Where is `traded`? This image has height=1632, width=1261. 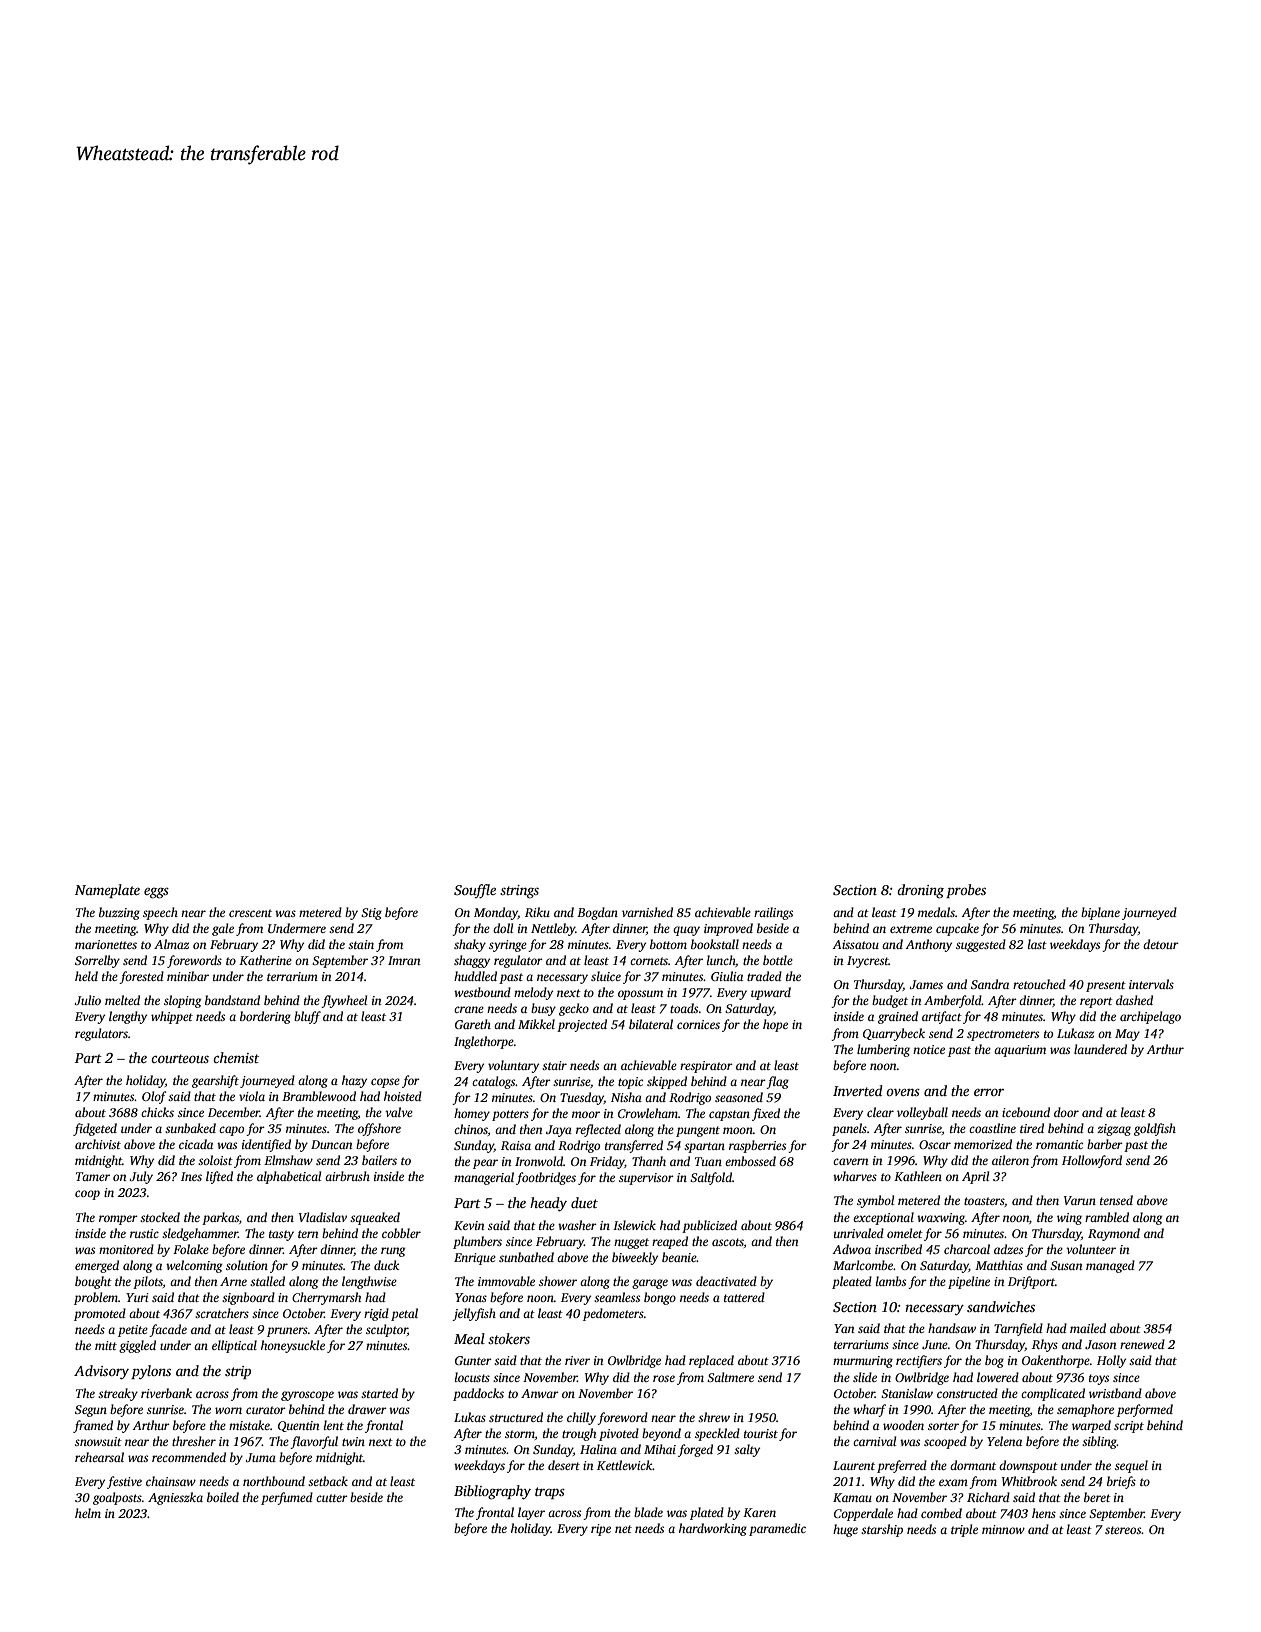
traded is located at coordinates (764, 976).
